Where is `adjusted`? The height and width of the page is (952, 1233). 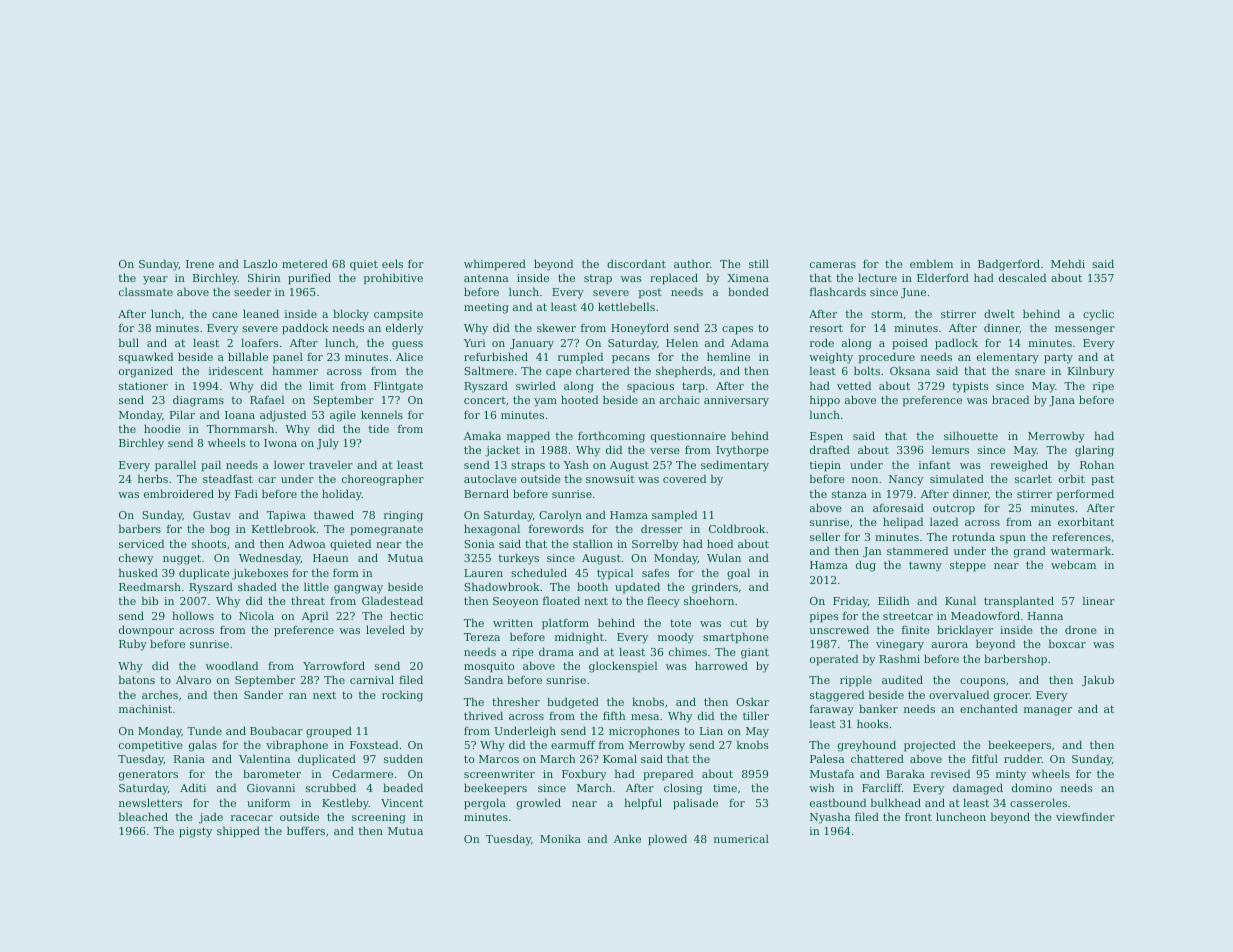
adjusted is located at coordinates (283, 416).
